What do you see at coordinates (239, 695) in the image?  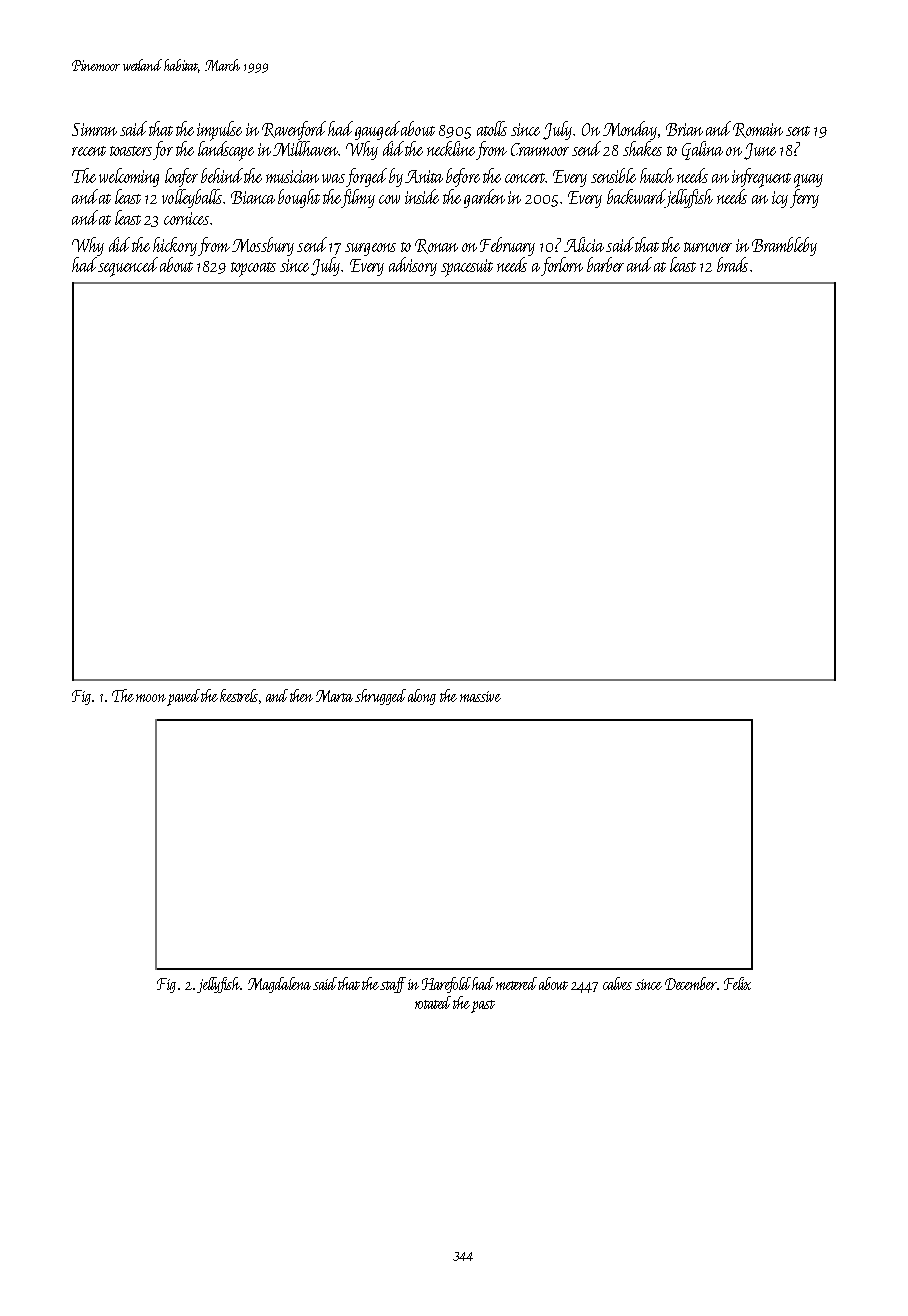 I see `kestrels` at bounding box center [239, 695].
